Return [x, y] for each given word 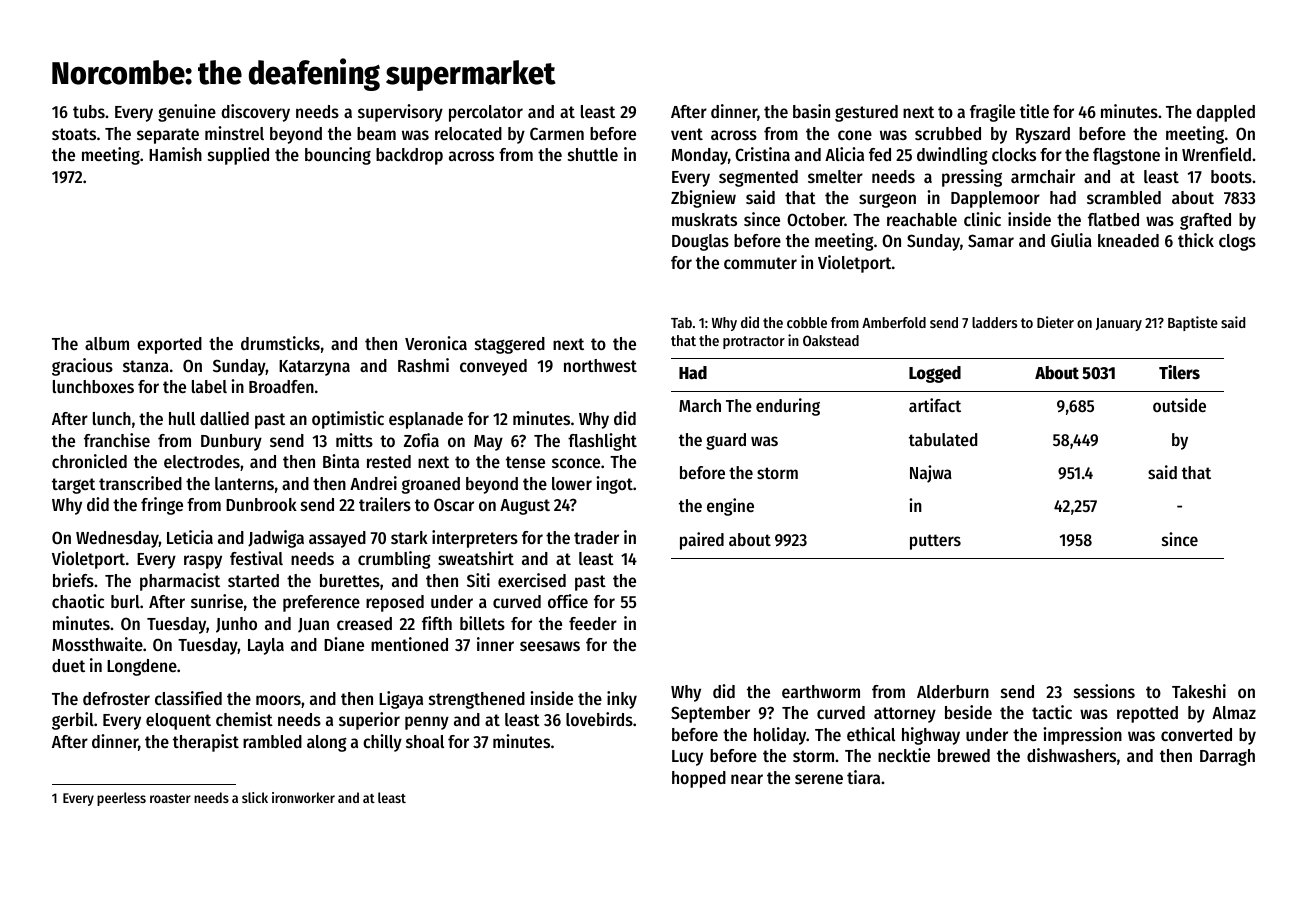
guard [726, 441]
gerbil [73, 721]
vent [687, 134]
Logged [935, 374]
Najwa [931, 474]
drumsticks [280, 343]
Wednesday [117, 539]
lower [572, 483]
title [1034, 111]
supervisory [400, 113]
